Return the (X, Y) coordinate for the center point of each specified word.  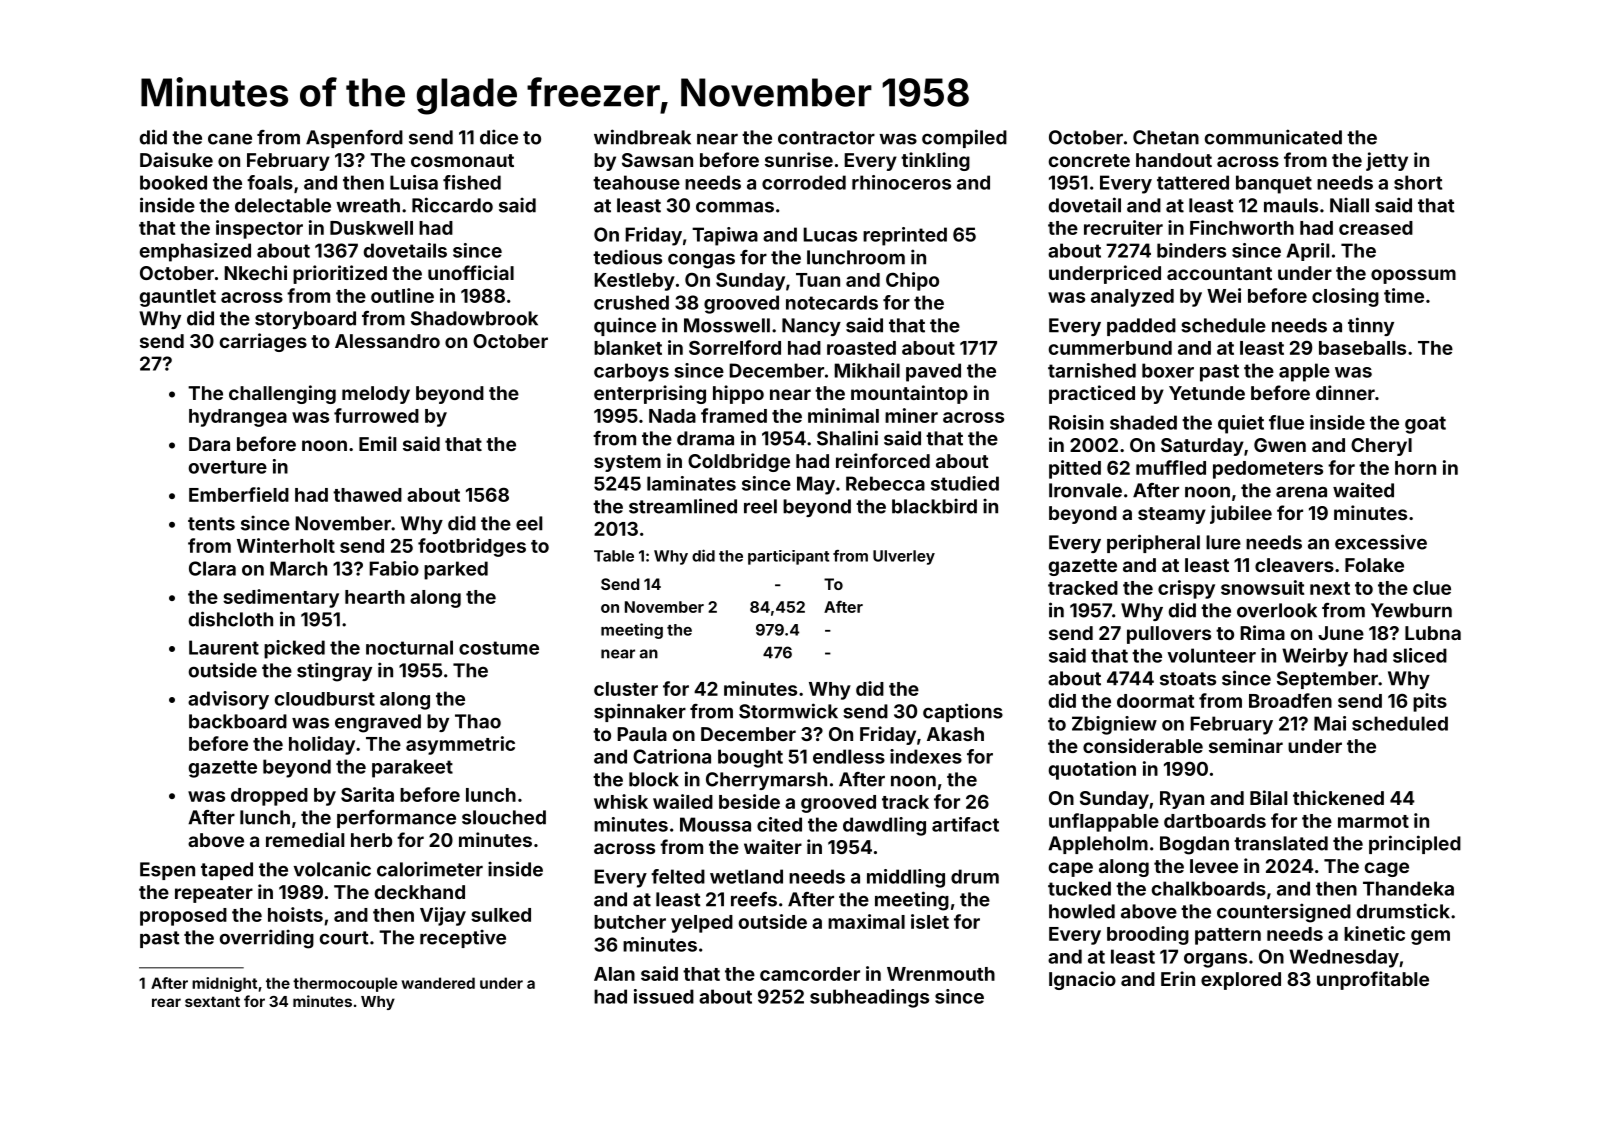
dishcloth (231, 619)
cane (230, 139)
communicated (1273, 137)
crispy (1186, 589)
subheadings (869, 998)
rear (166, 1002)
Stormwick (788, 711)
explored (1241, 981)
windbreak (642, 137)
